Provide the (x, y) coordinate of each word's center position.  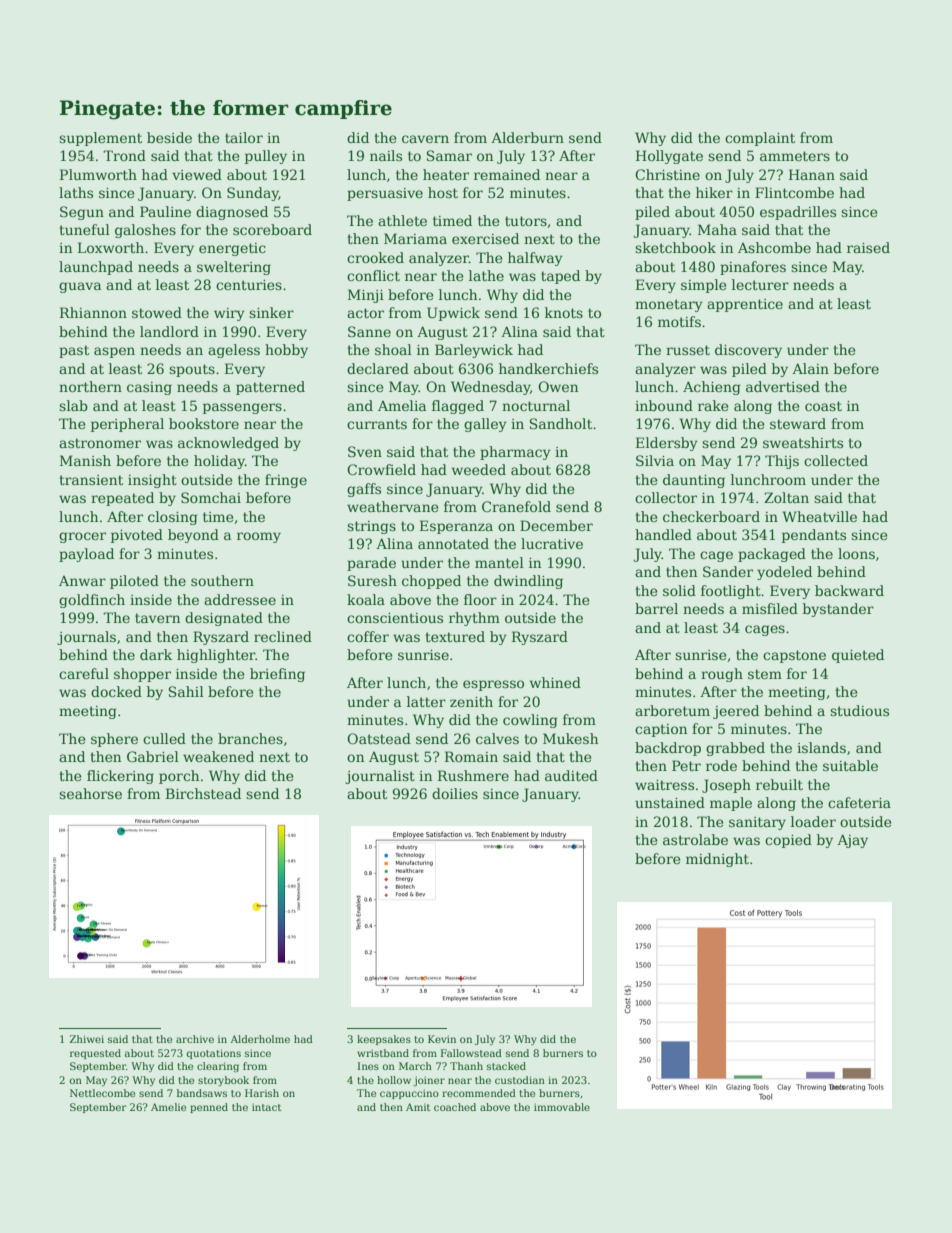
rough (722, 675)
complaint (760, 139)
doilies (455, 793)
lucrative (552, 543)
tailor (244, 137)
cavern (425, 139)
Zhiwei (87, 1039)
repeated (122, 499)
